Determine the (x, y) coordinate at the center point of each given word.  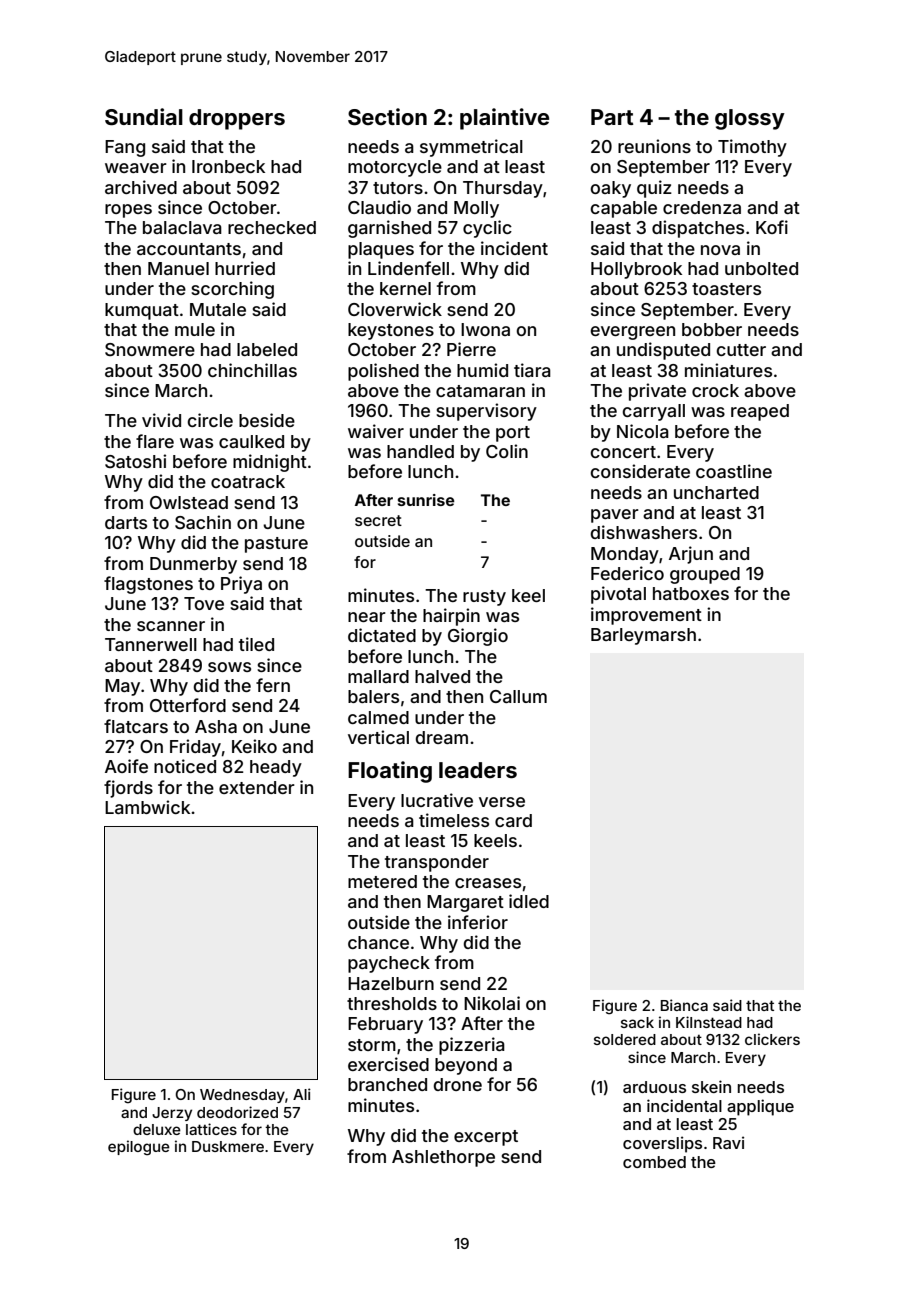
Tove (204, 603)
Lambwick (147, 807)
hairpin (451, 617)
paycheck (389, 964)
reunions (654, 146)
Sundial (144, 117)
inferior (478, 922)
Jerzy (172, 1114)
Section (387, 117)
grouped (705, 575)
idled (529, 901)
